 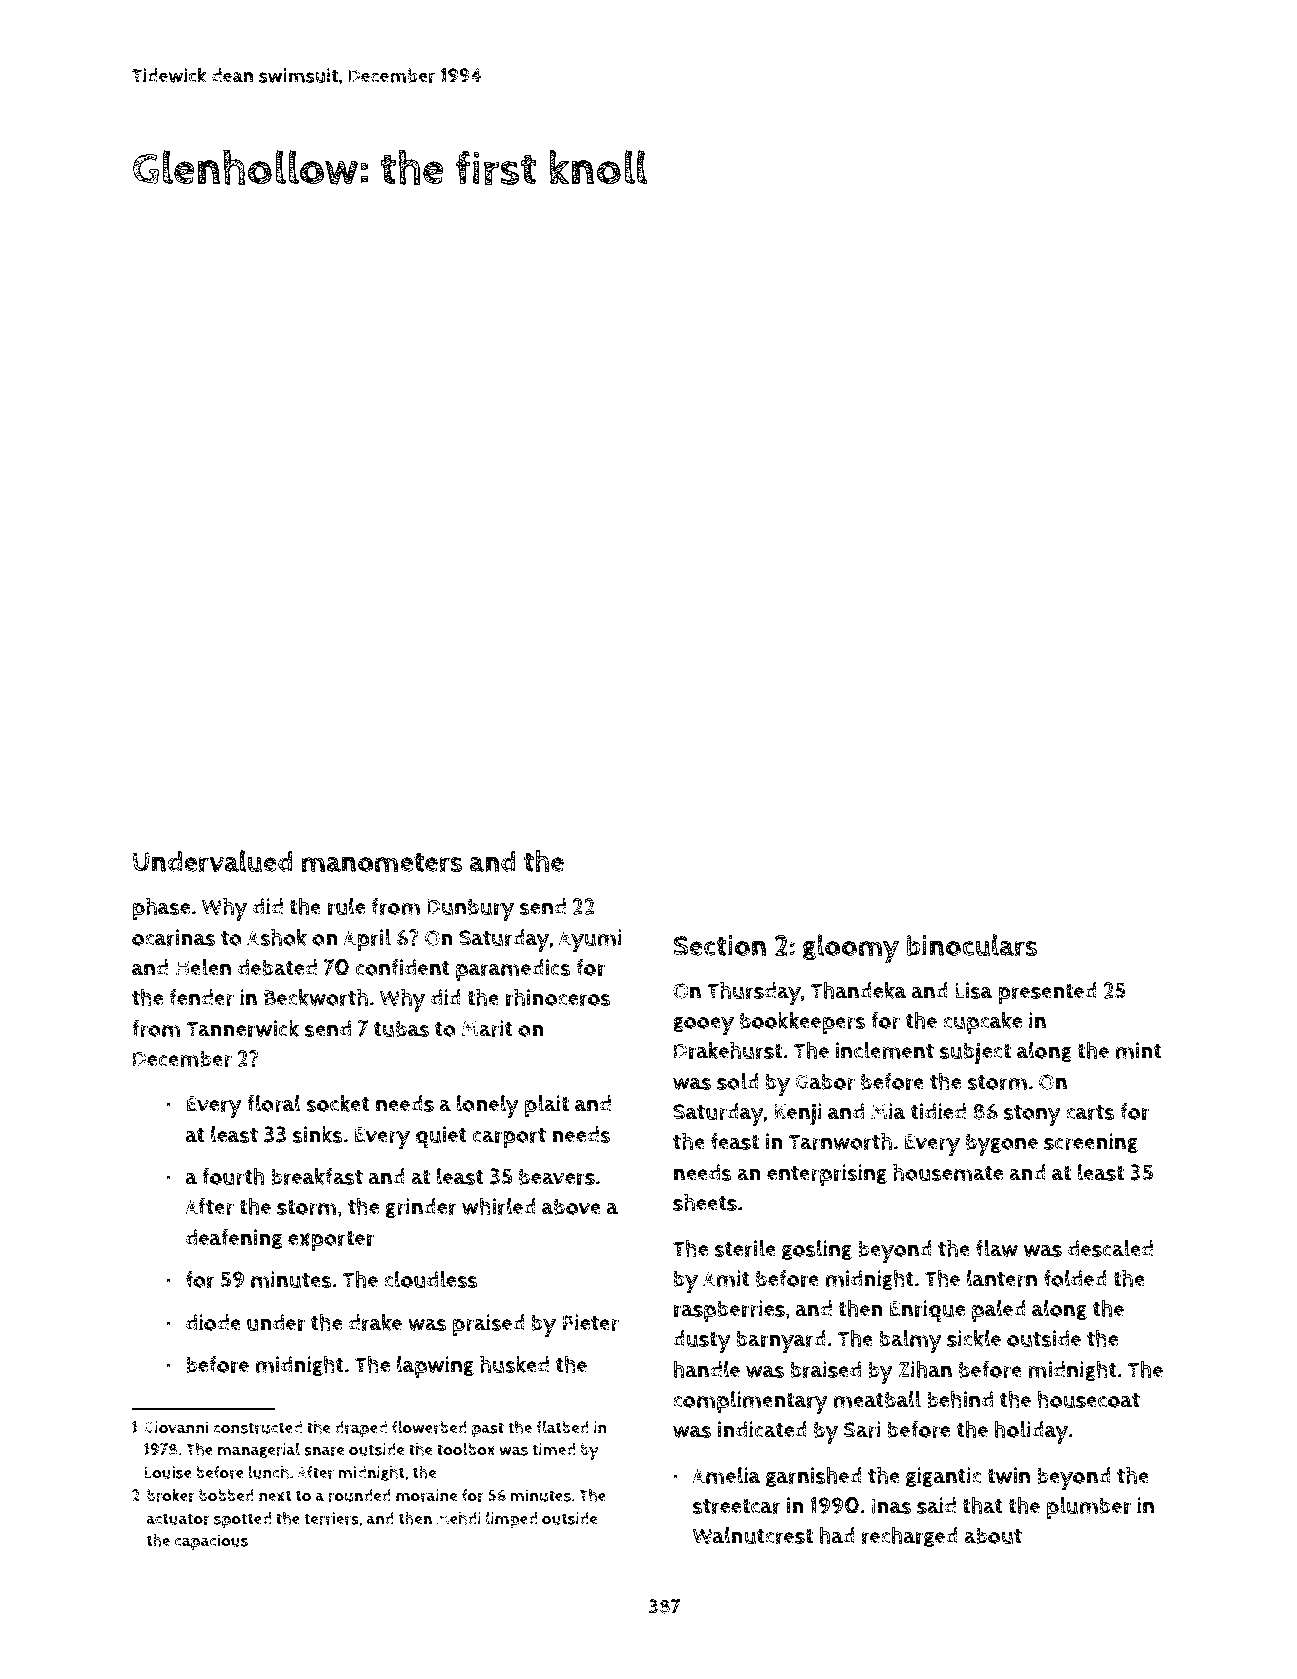 What do you see at coordinates (972, 945) in the image?
I see `binoculars` at bounding box center [972, 945].
